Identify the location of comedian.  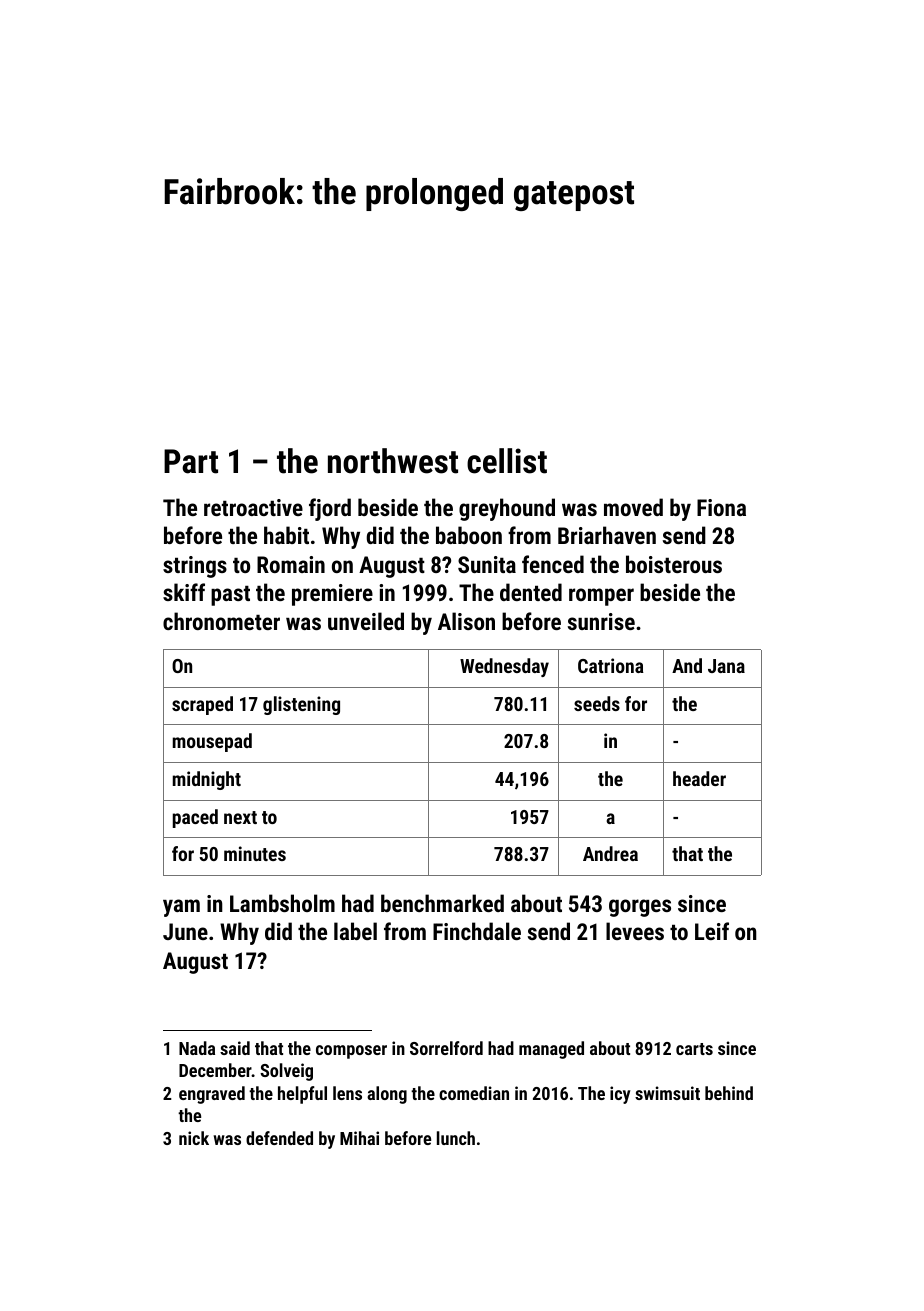
(474, 1093).
